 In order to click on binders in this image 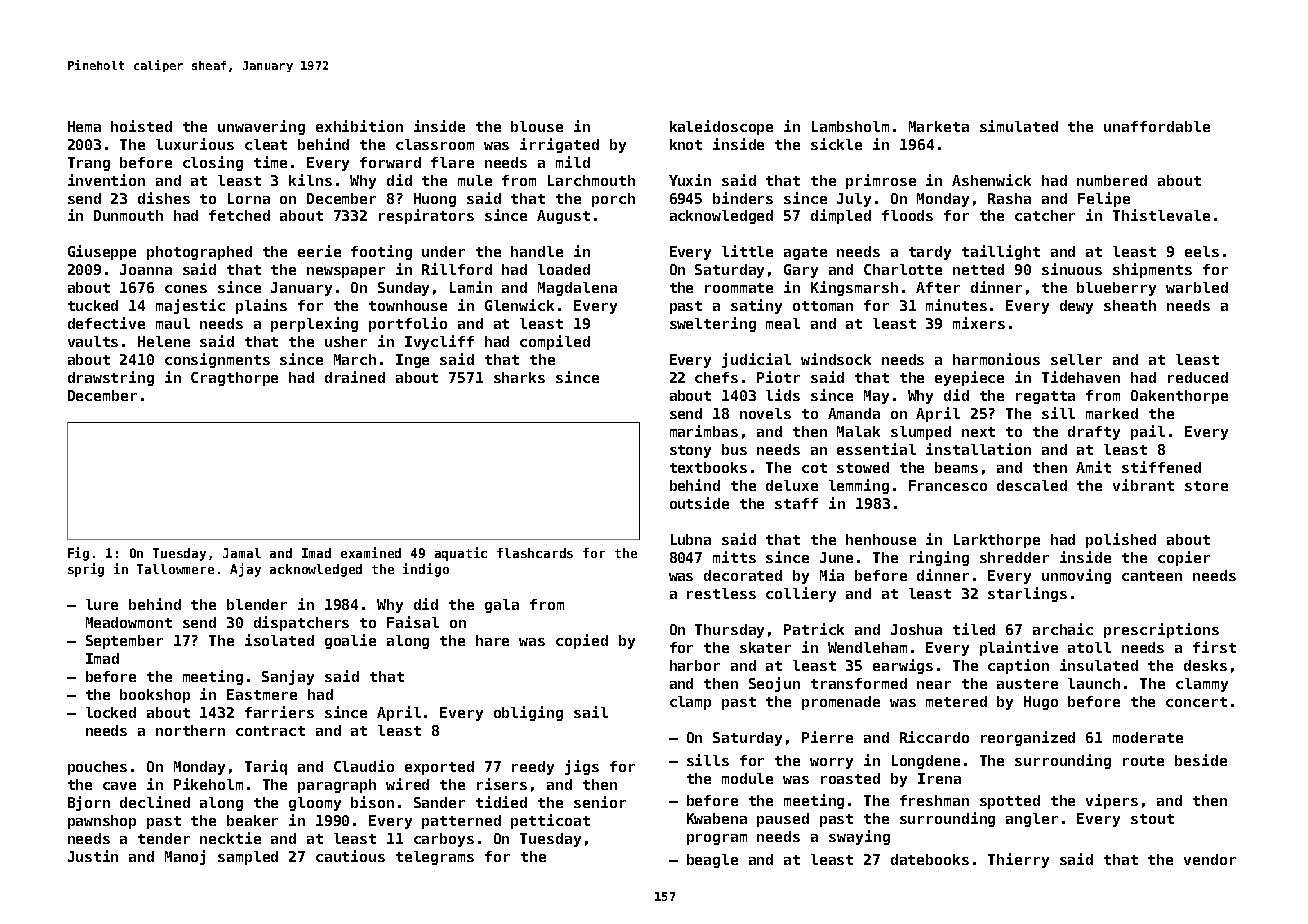, I will do `click(743, 198)`.
